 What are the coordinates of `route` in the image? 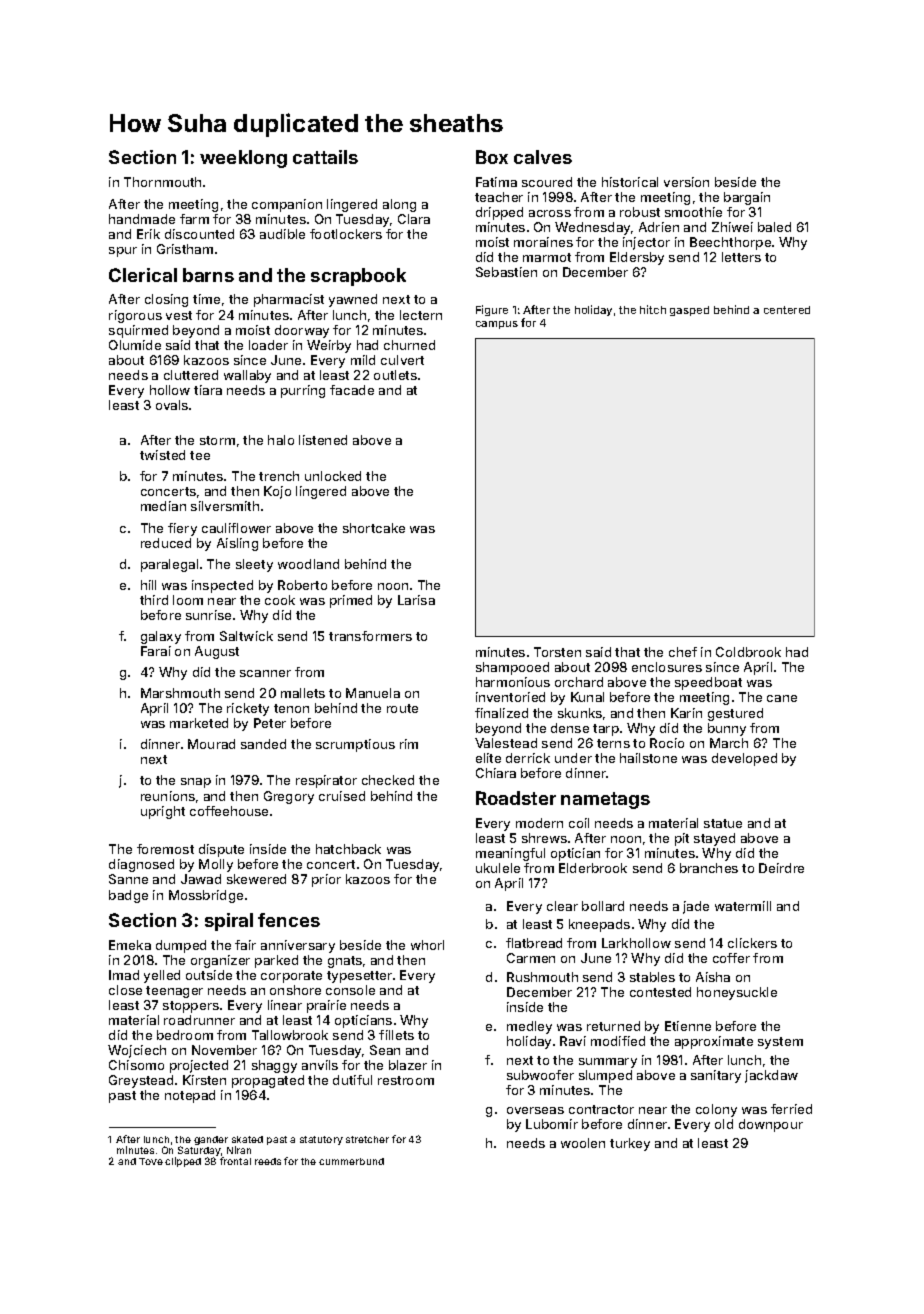 It's located at (402, 708).
